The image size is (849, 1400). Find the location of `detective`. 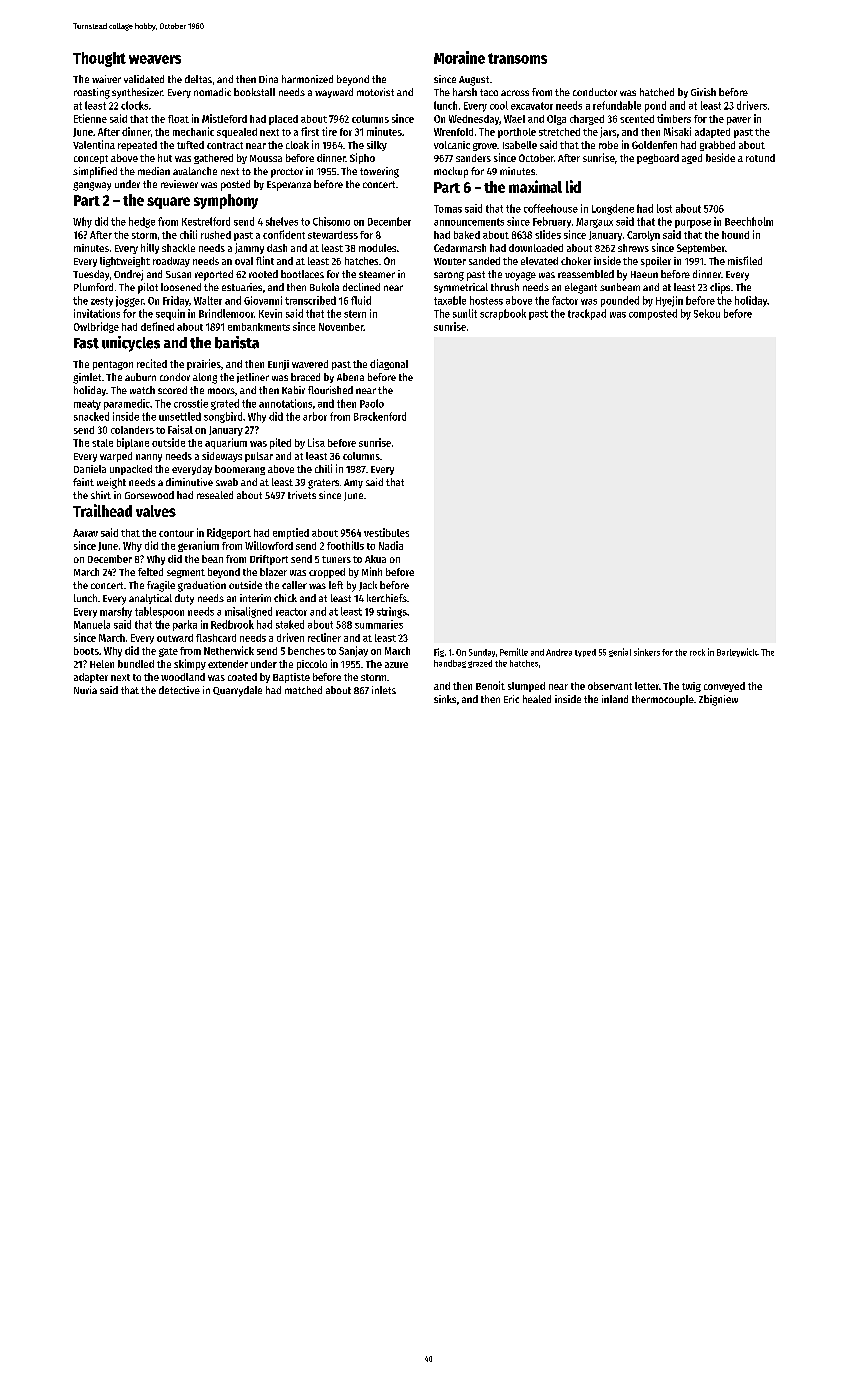

detective is located at coordinates (179, 690).
